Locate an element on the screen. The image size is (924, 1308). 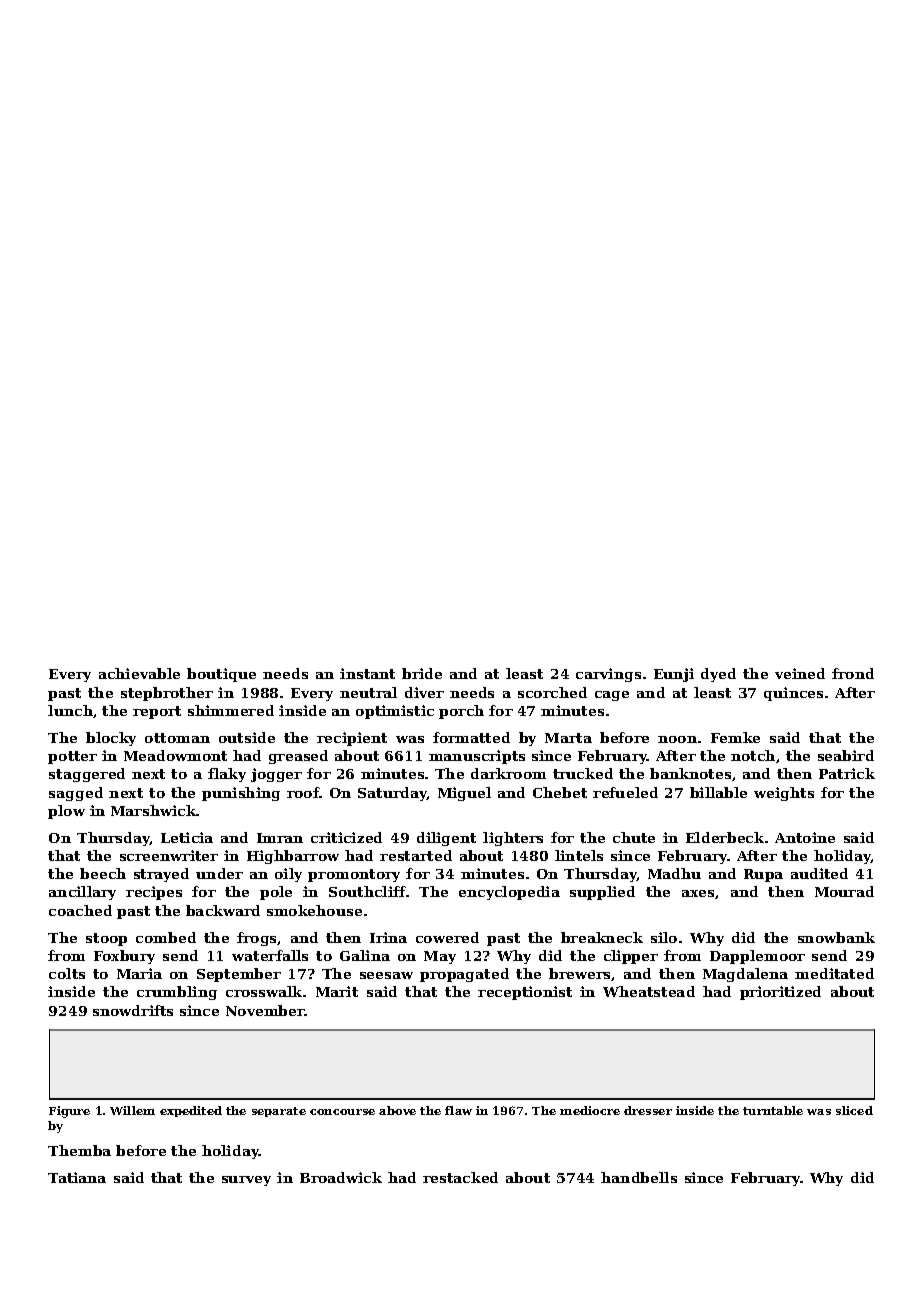
screenwriter is located at coordinates (169, 855).
